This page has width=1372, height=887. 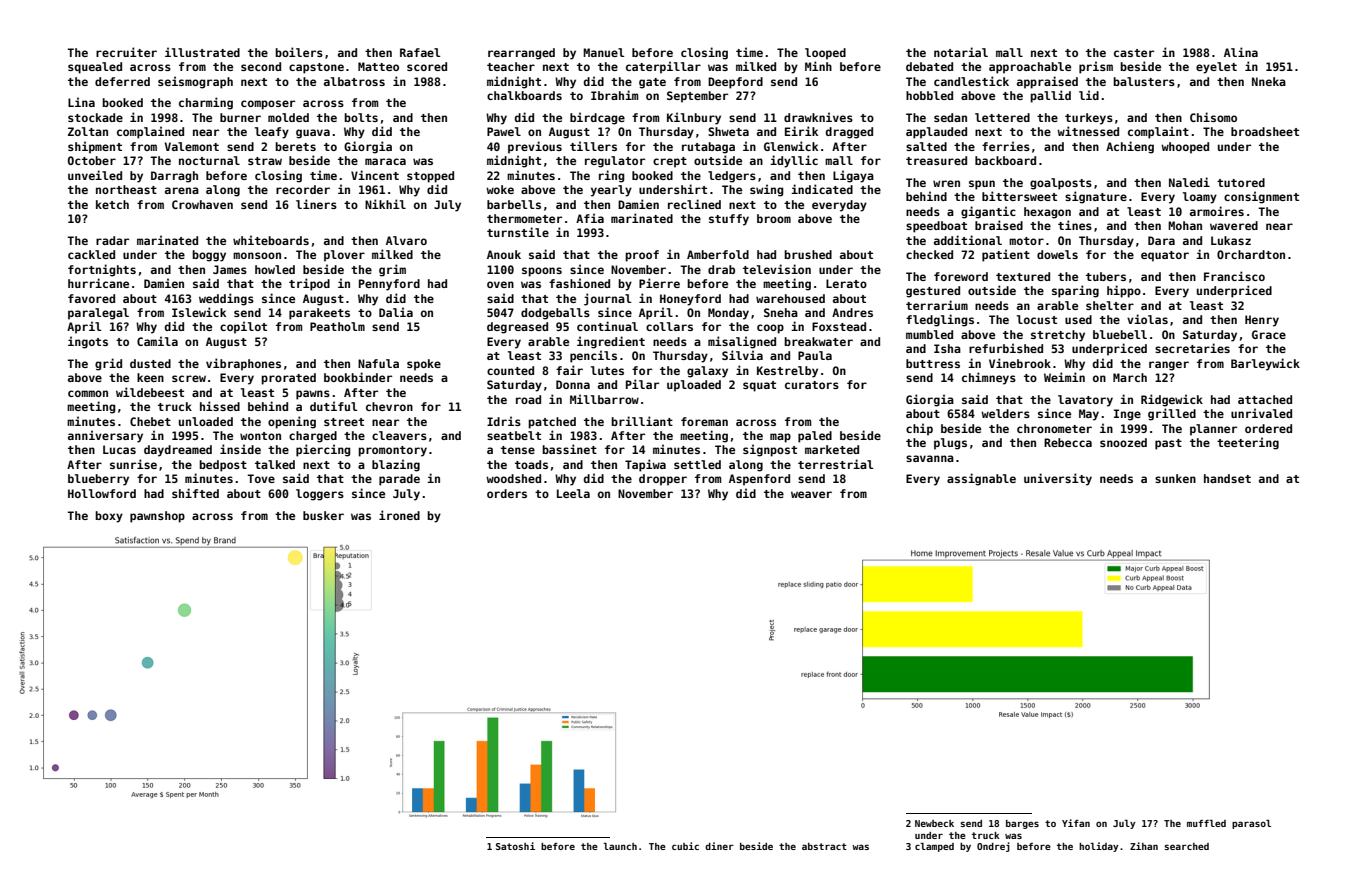 What do you see at coordinates (1206, 823) in the page?
I see `muffled` at bounding box center [1206, 823].
